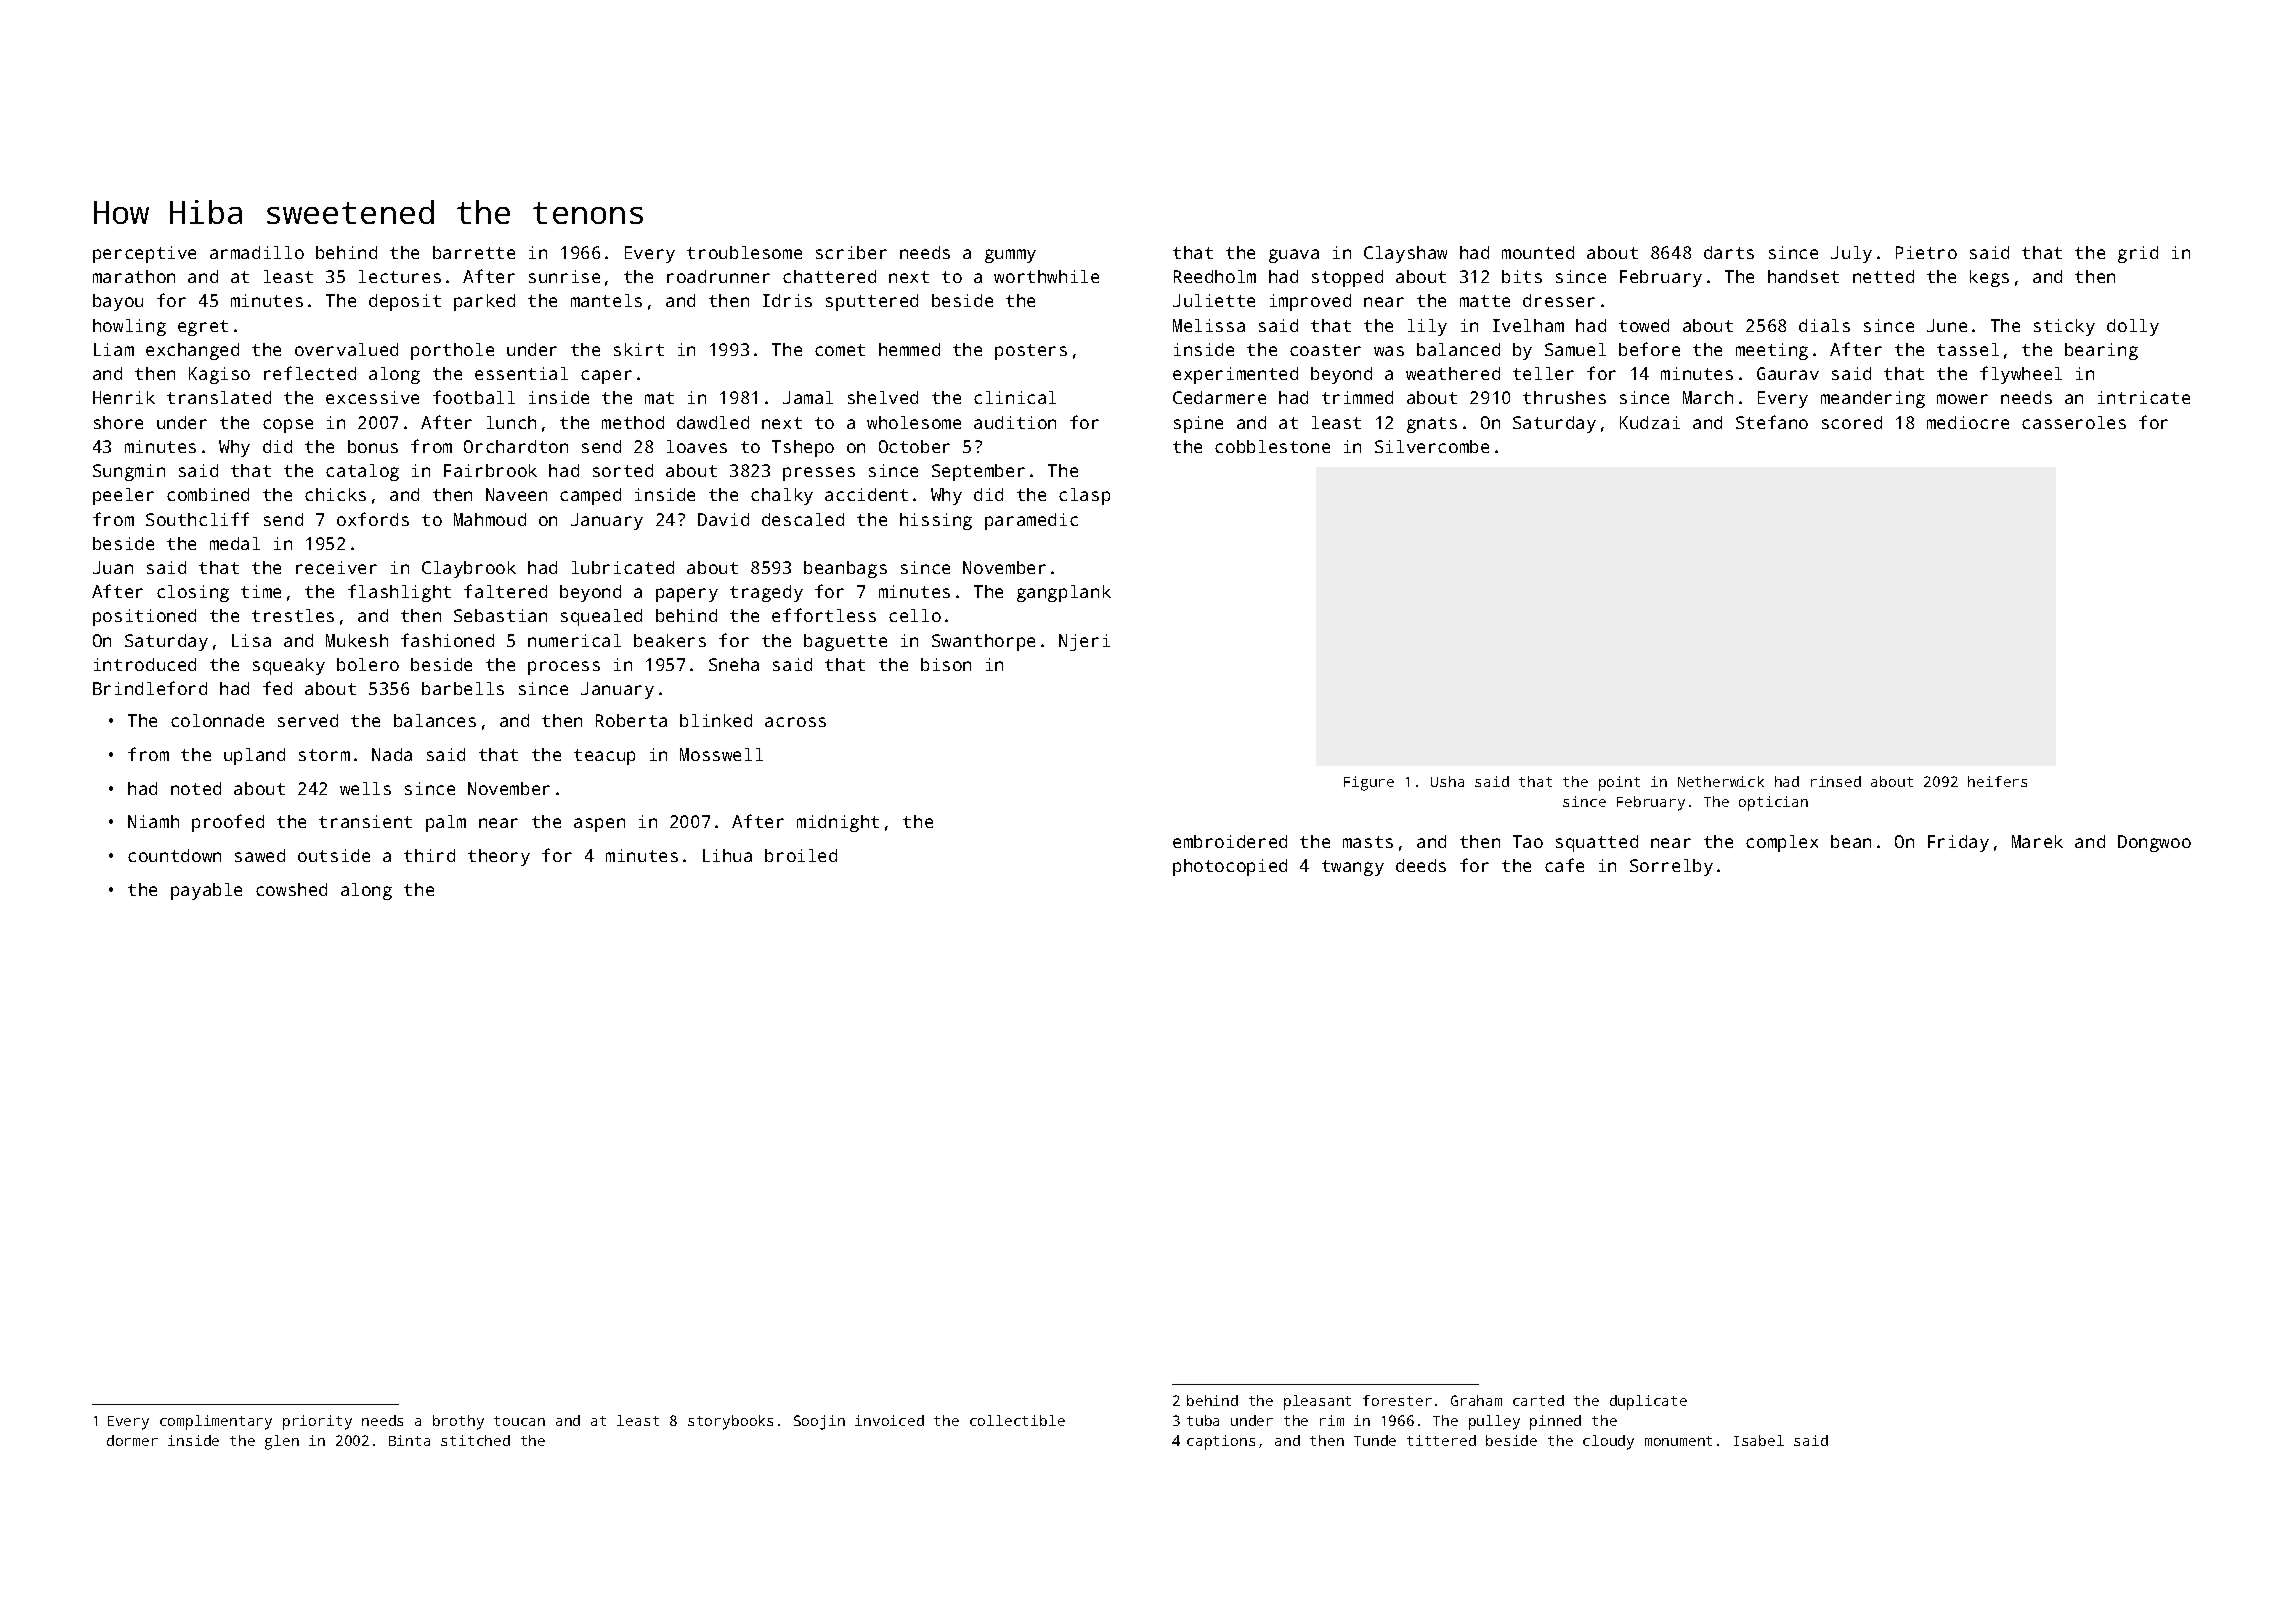  What do you see at coordinates (1852, 422) in the image?
I see `scored` at bounding box center [1852, 422].
